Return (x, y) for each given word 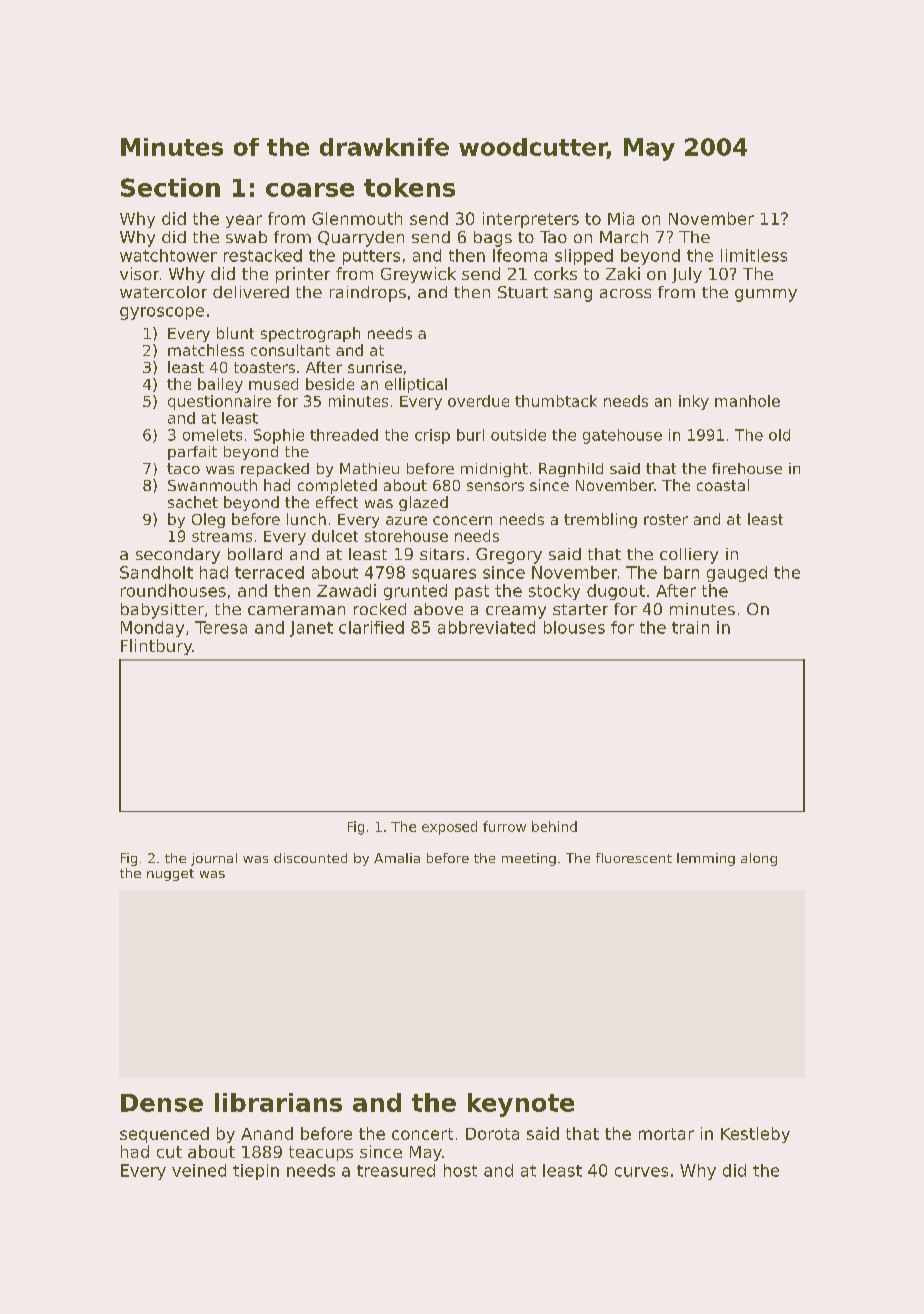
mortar (666, 1134)
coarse (310, 190)
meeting (529, 859)
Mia (621, 218)
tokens (409, 187)
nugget (170, 875)
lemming (706, 859)
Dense (162, 1103)
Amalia (397, 858)
